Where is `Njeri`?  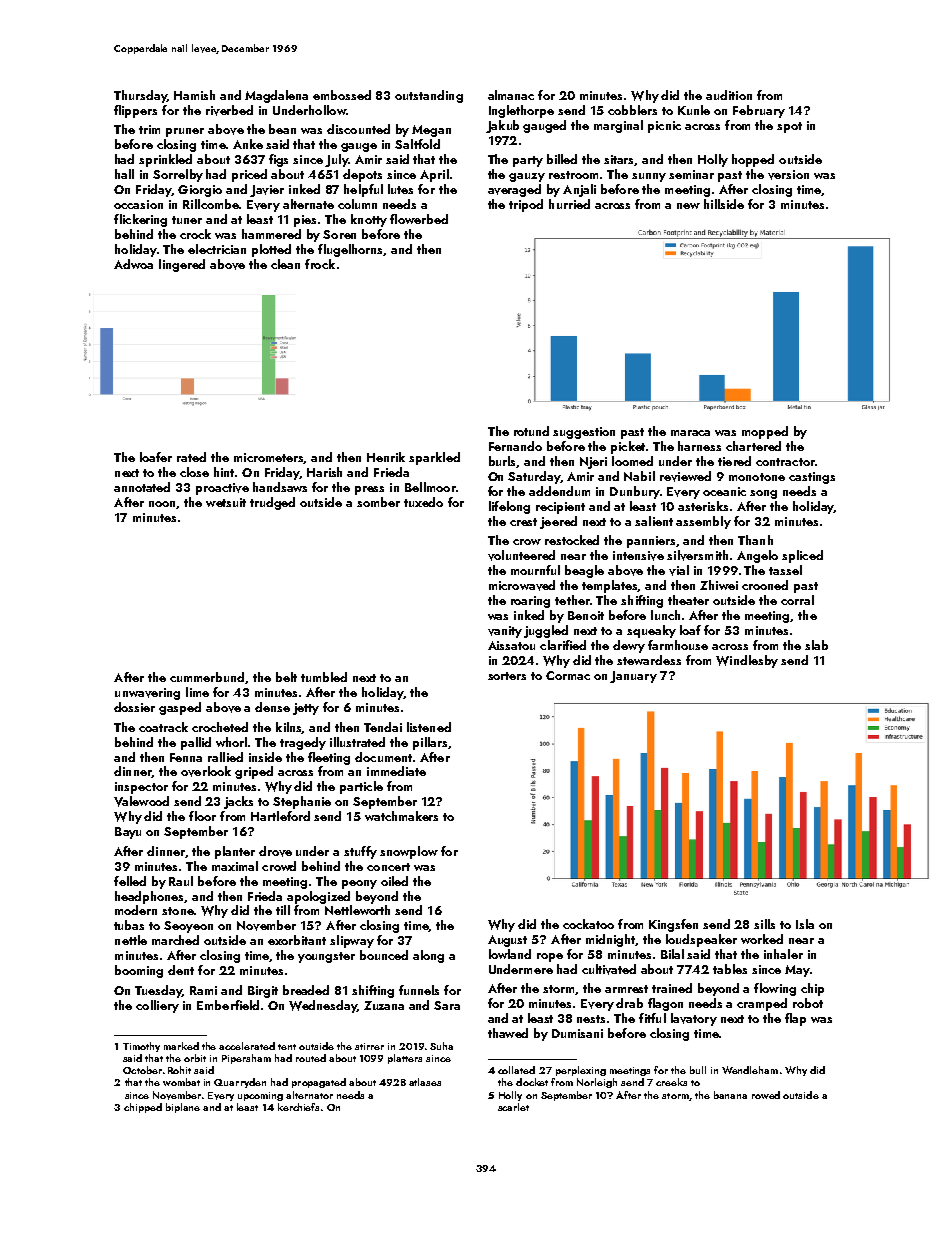
Njeri is located at coordinates (593, 463).
